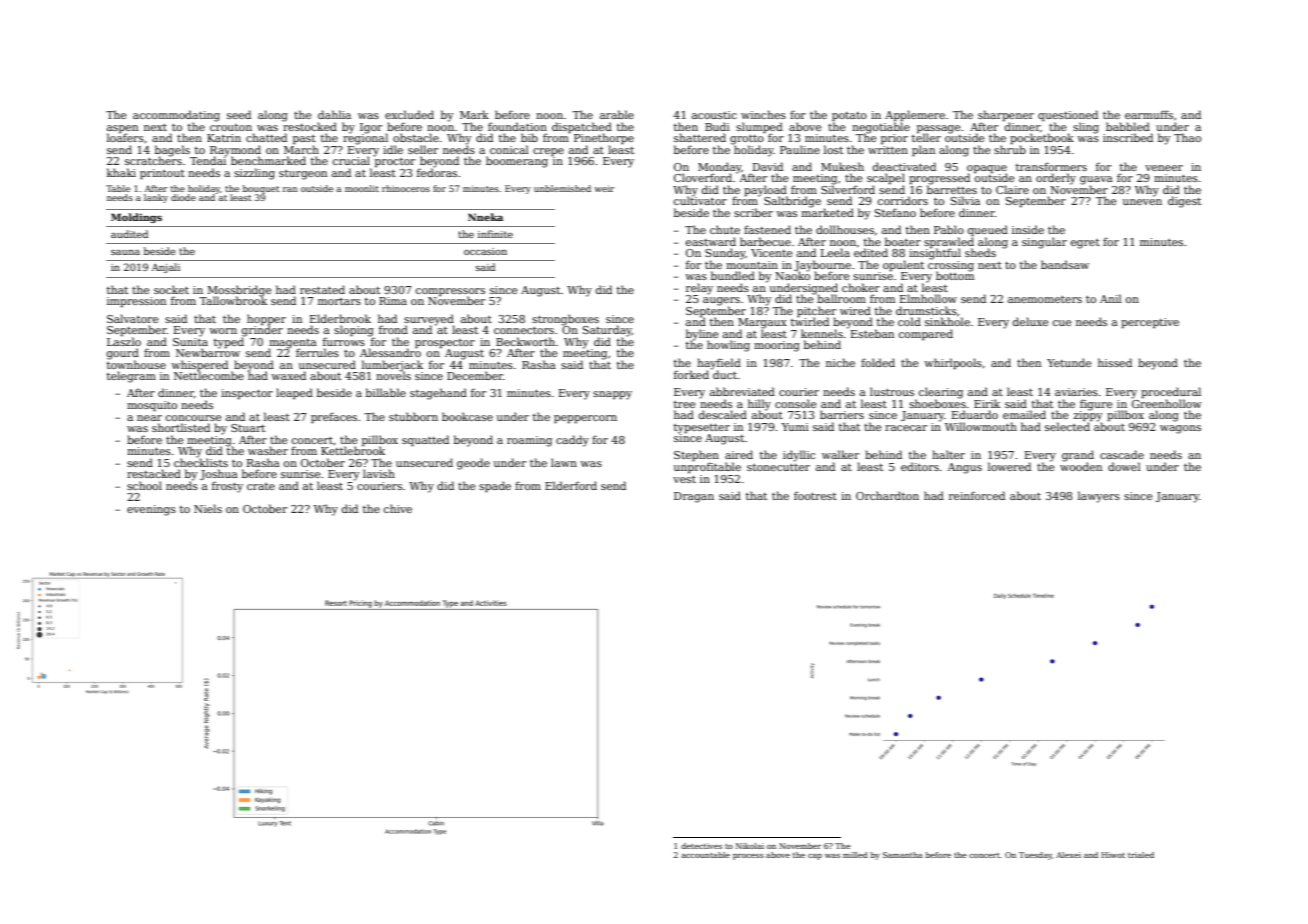 The image size is (1308, 924). What do you see at coordinates (915, 115) in the image?
I see `Applemere` at bounding box center [915, 115].
